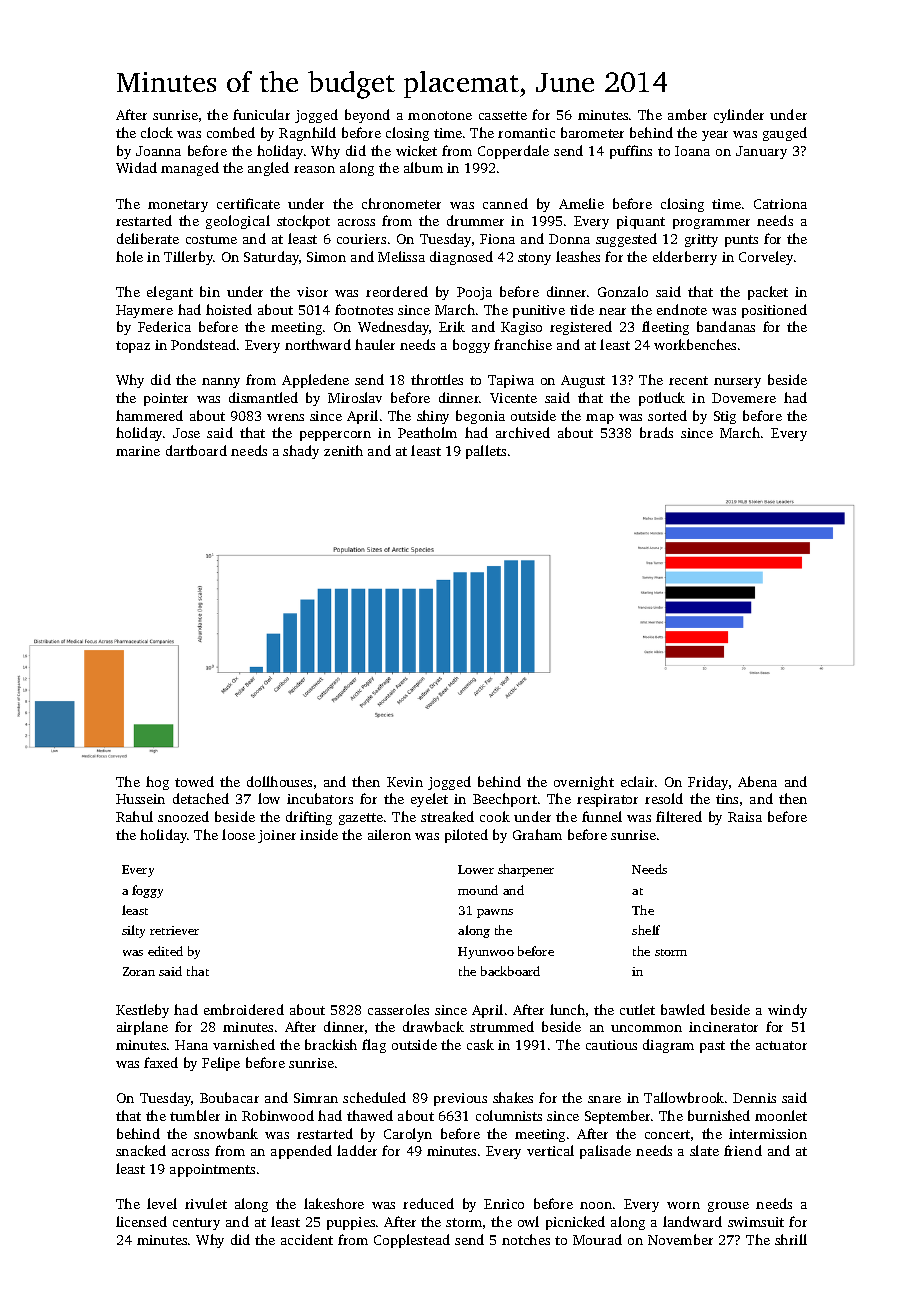 The height and width of the screenshot is (1308, 924). I want to click on Stig, so click(725, 417).
